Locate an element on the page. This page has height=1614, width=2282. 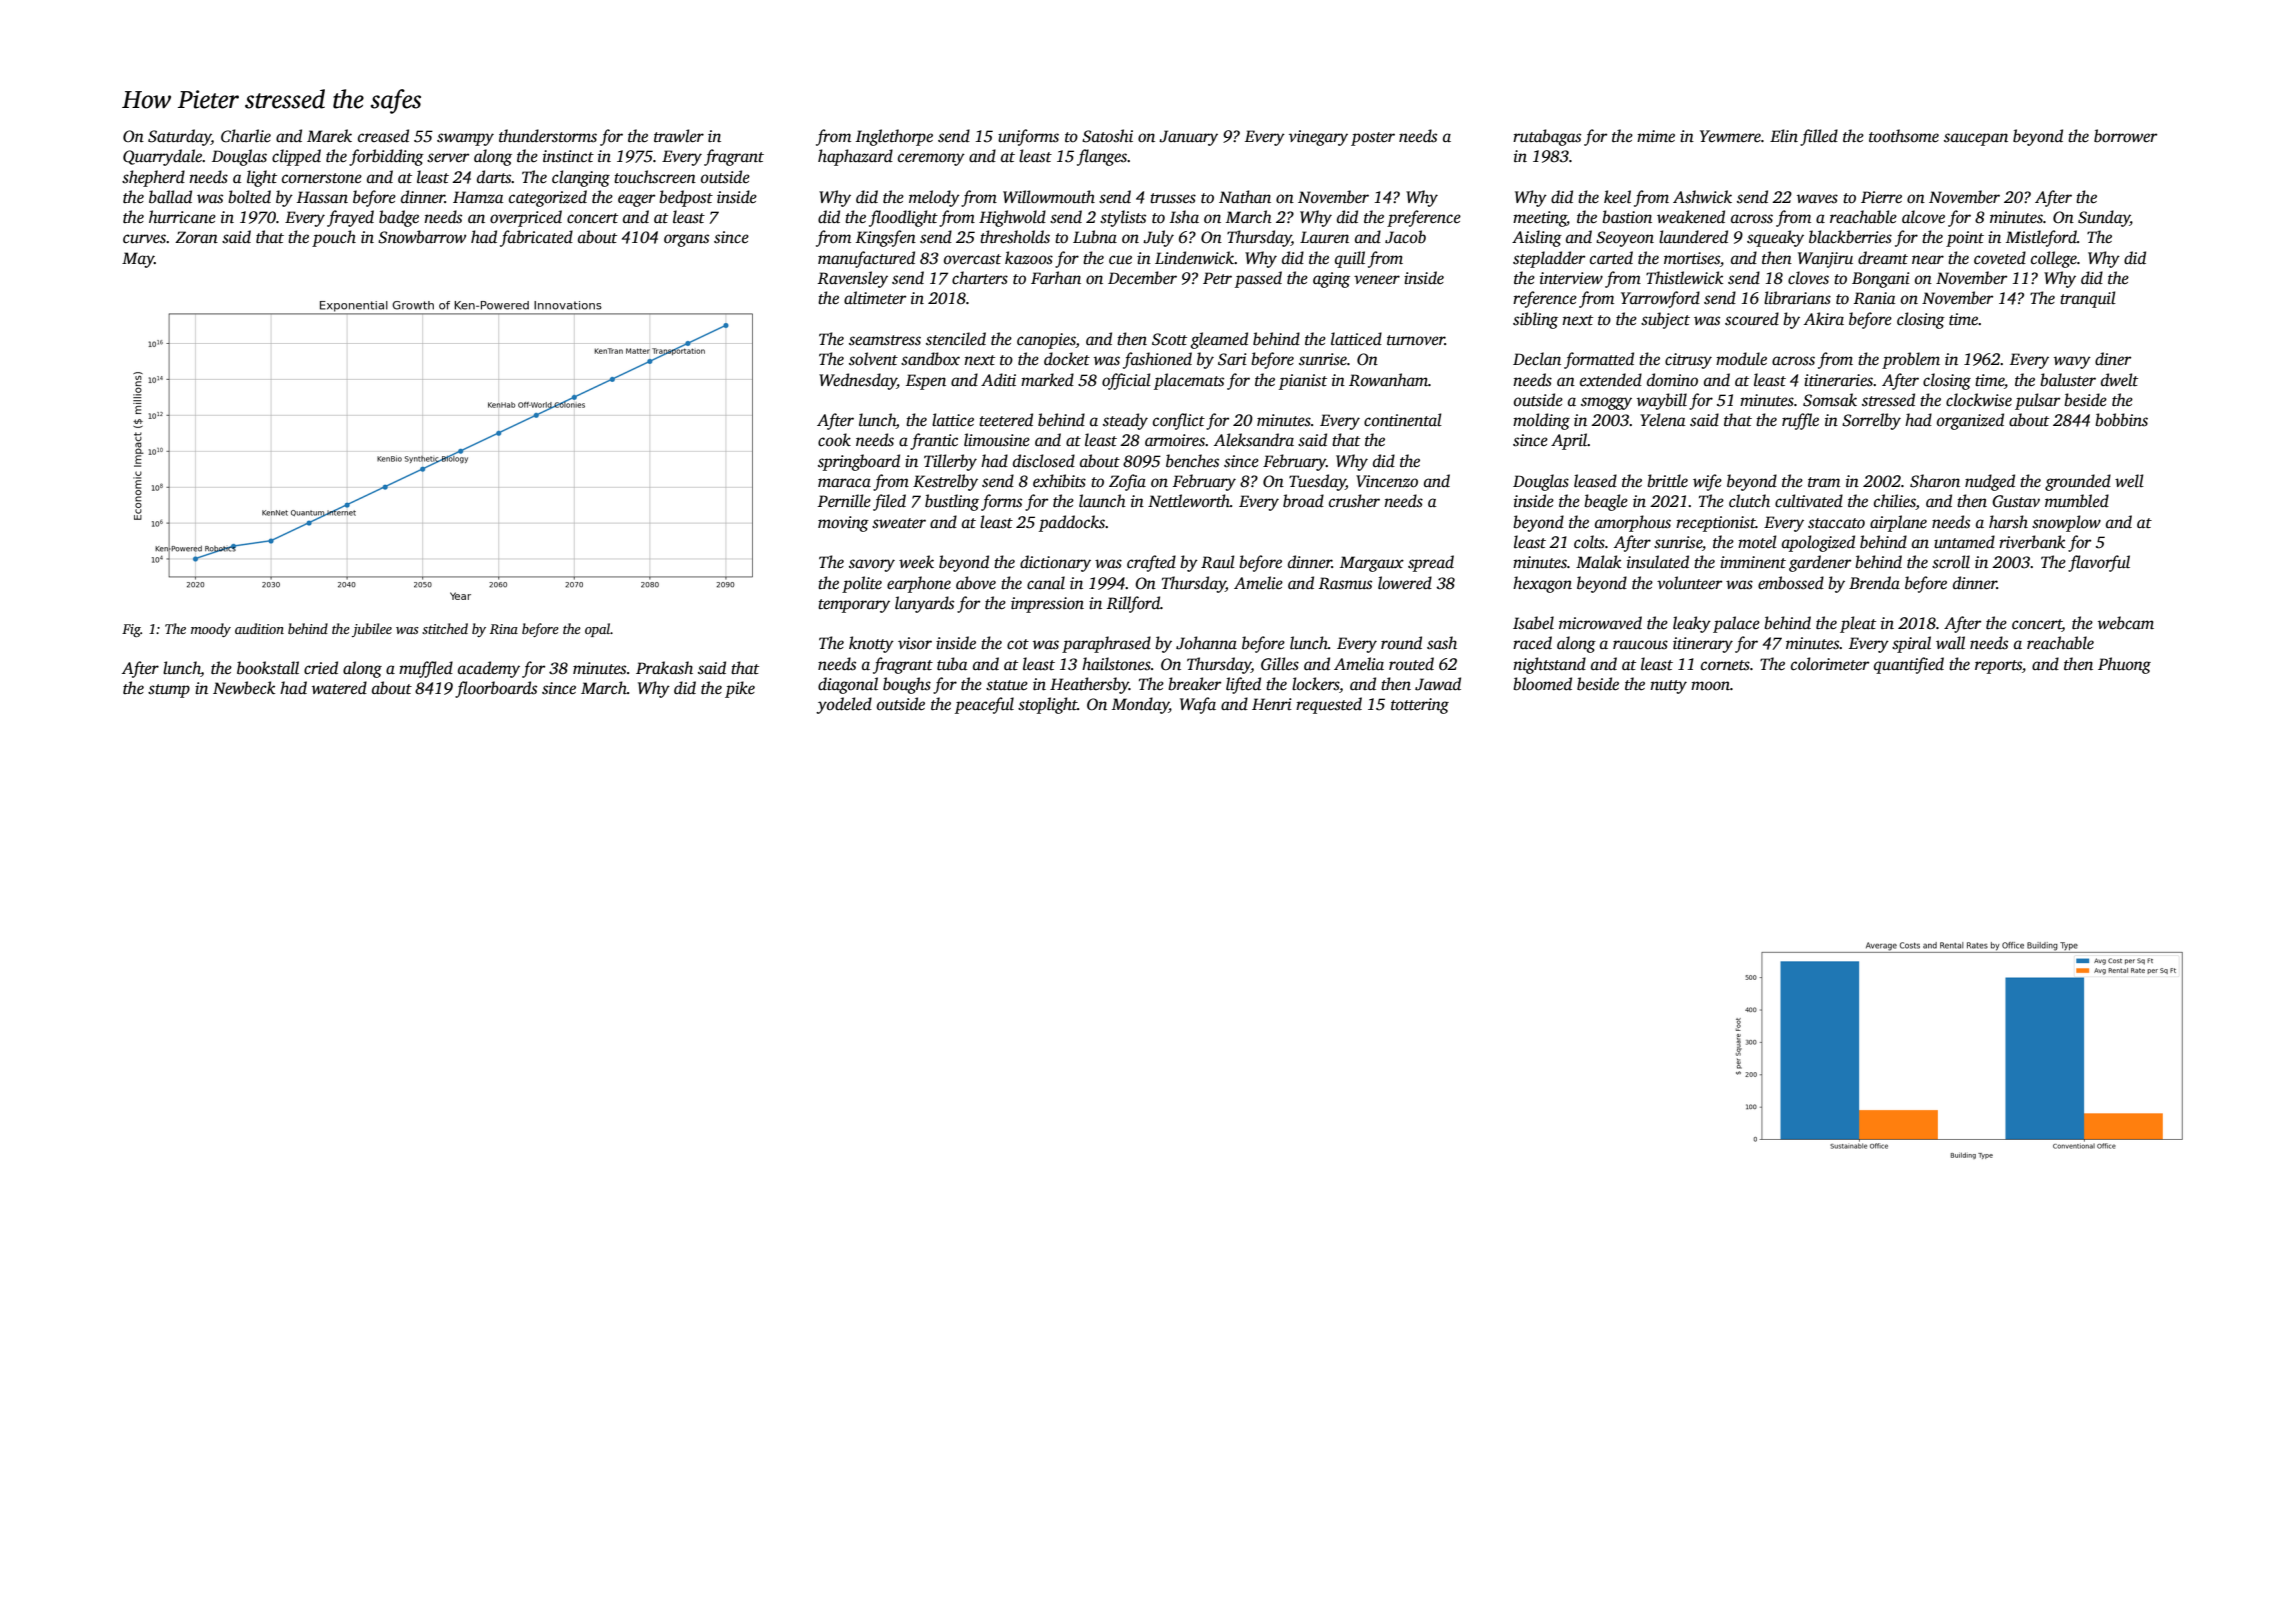
subject is located at coordinates (1665, 320).
